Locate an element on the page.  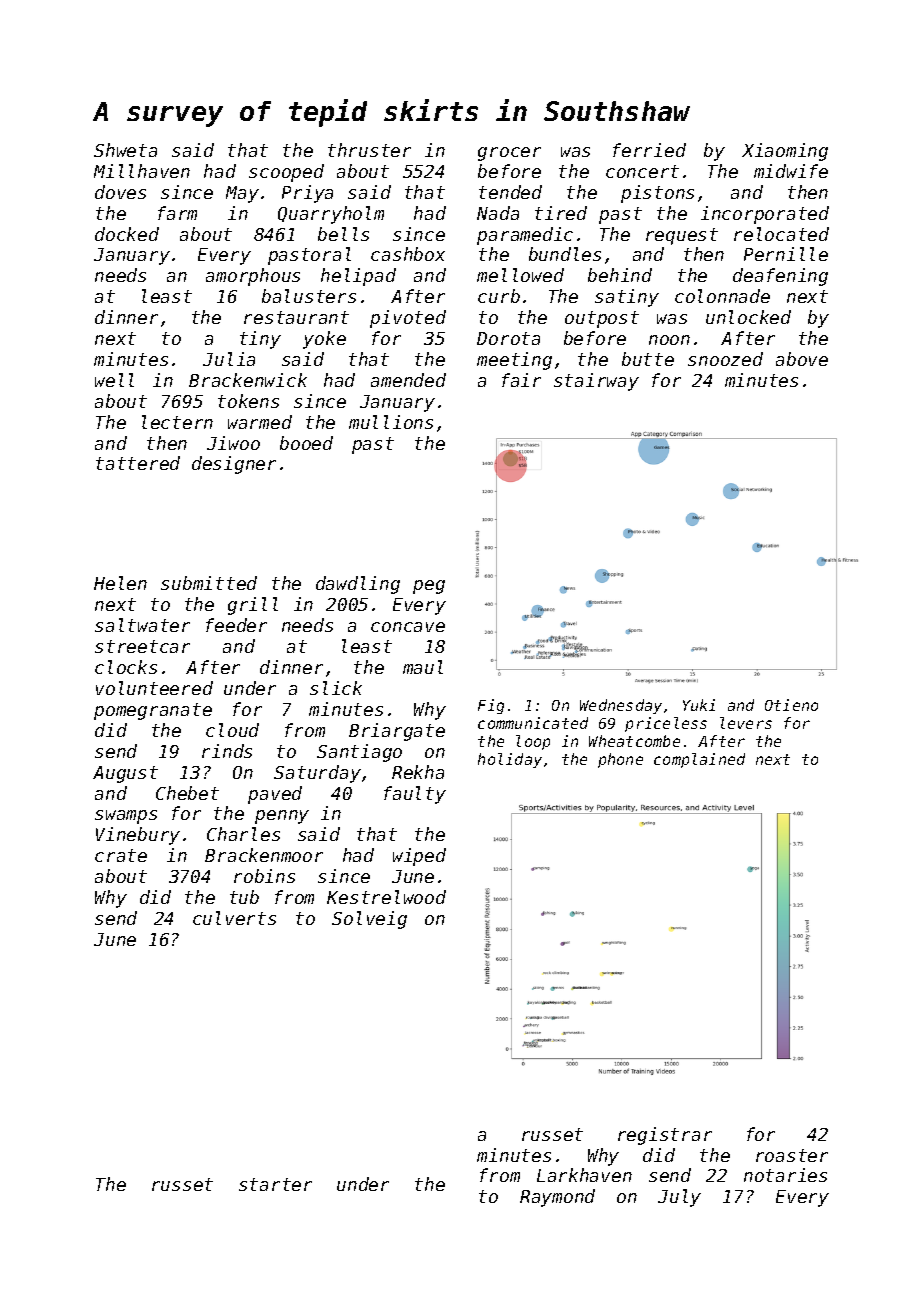
pivoted is located at coordinates (408, 319).
